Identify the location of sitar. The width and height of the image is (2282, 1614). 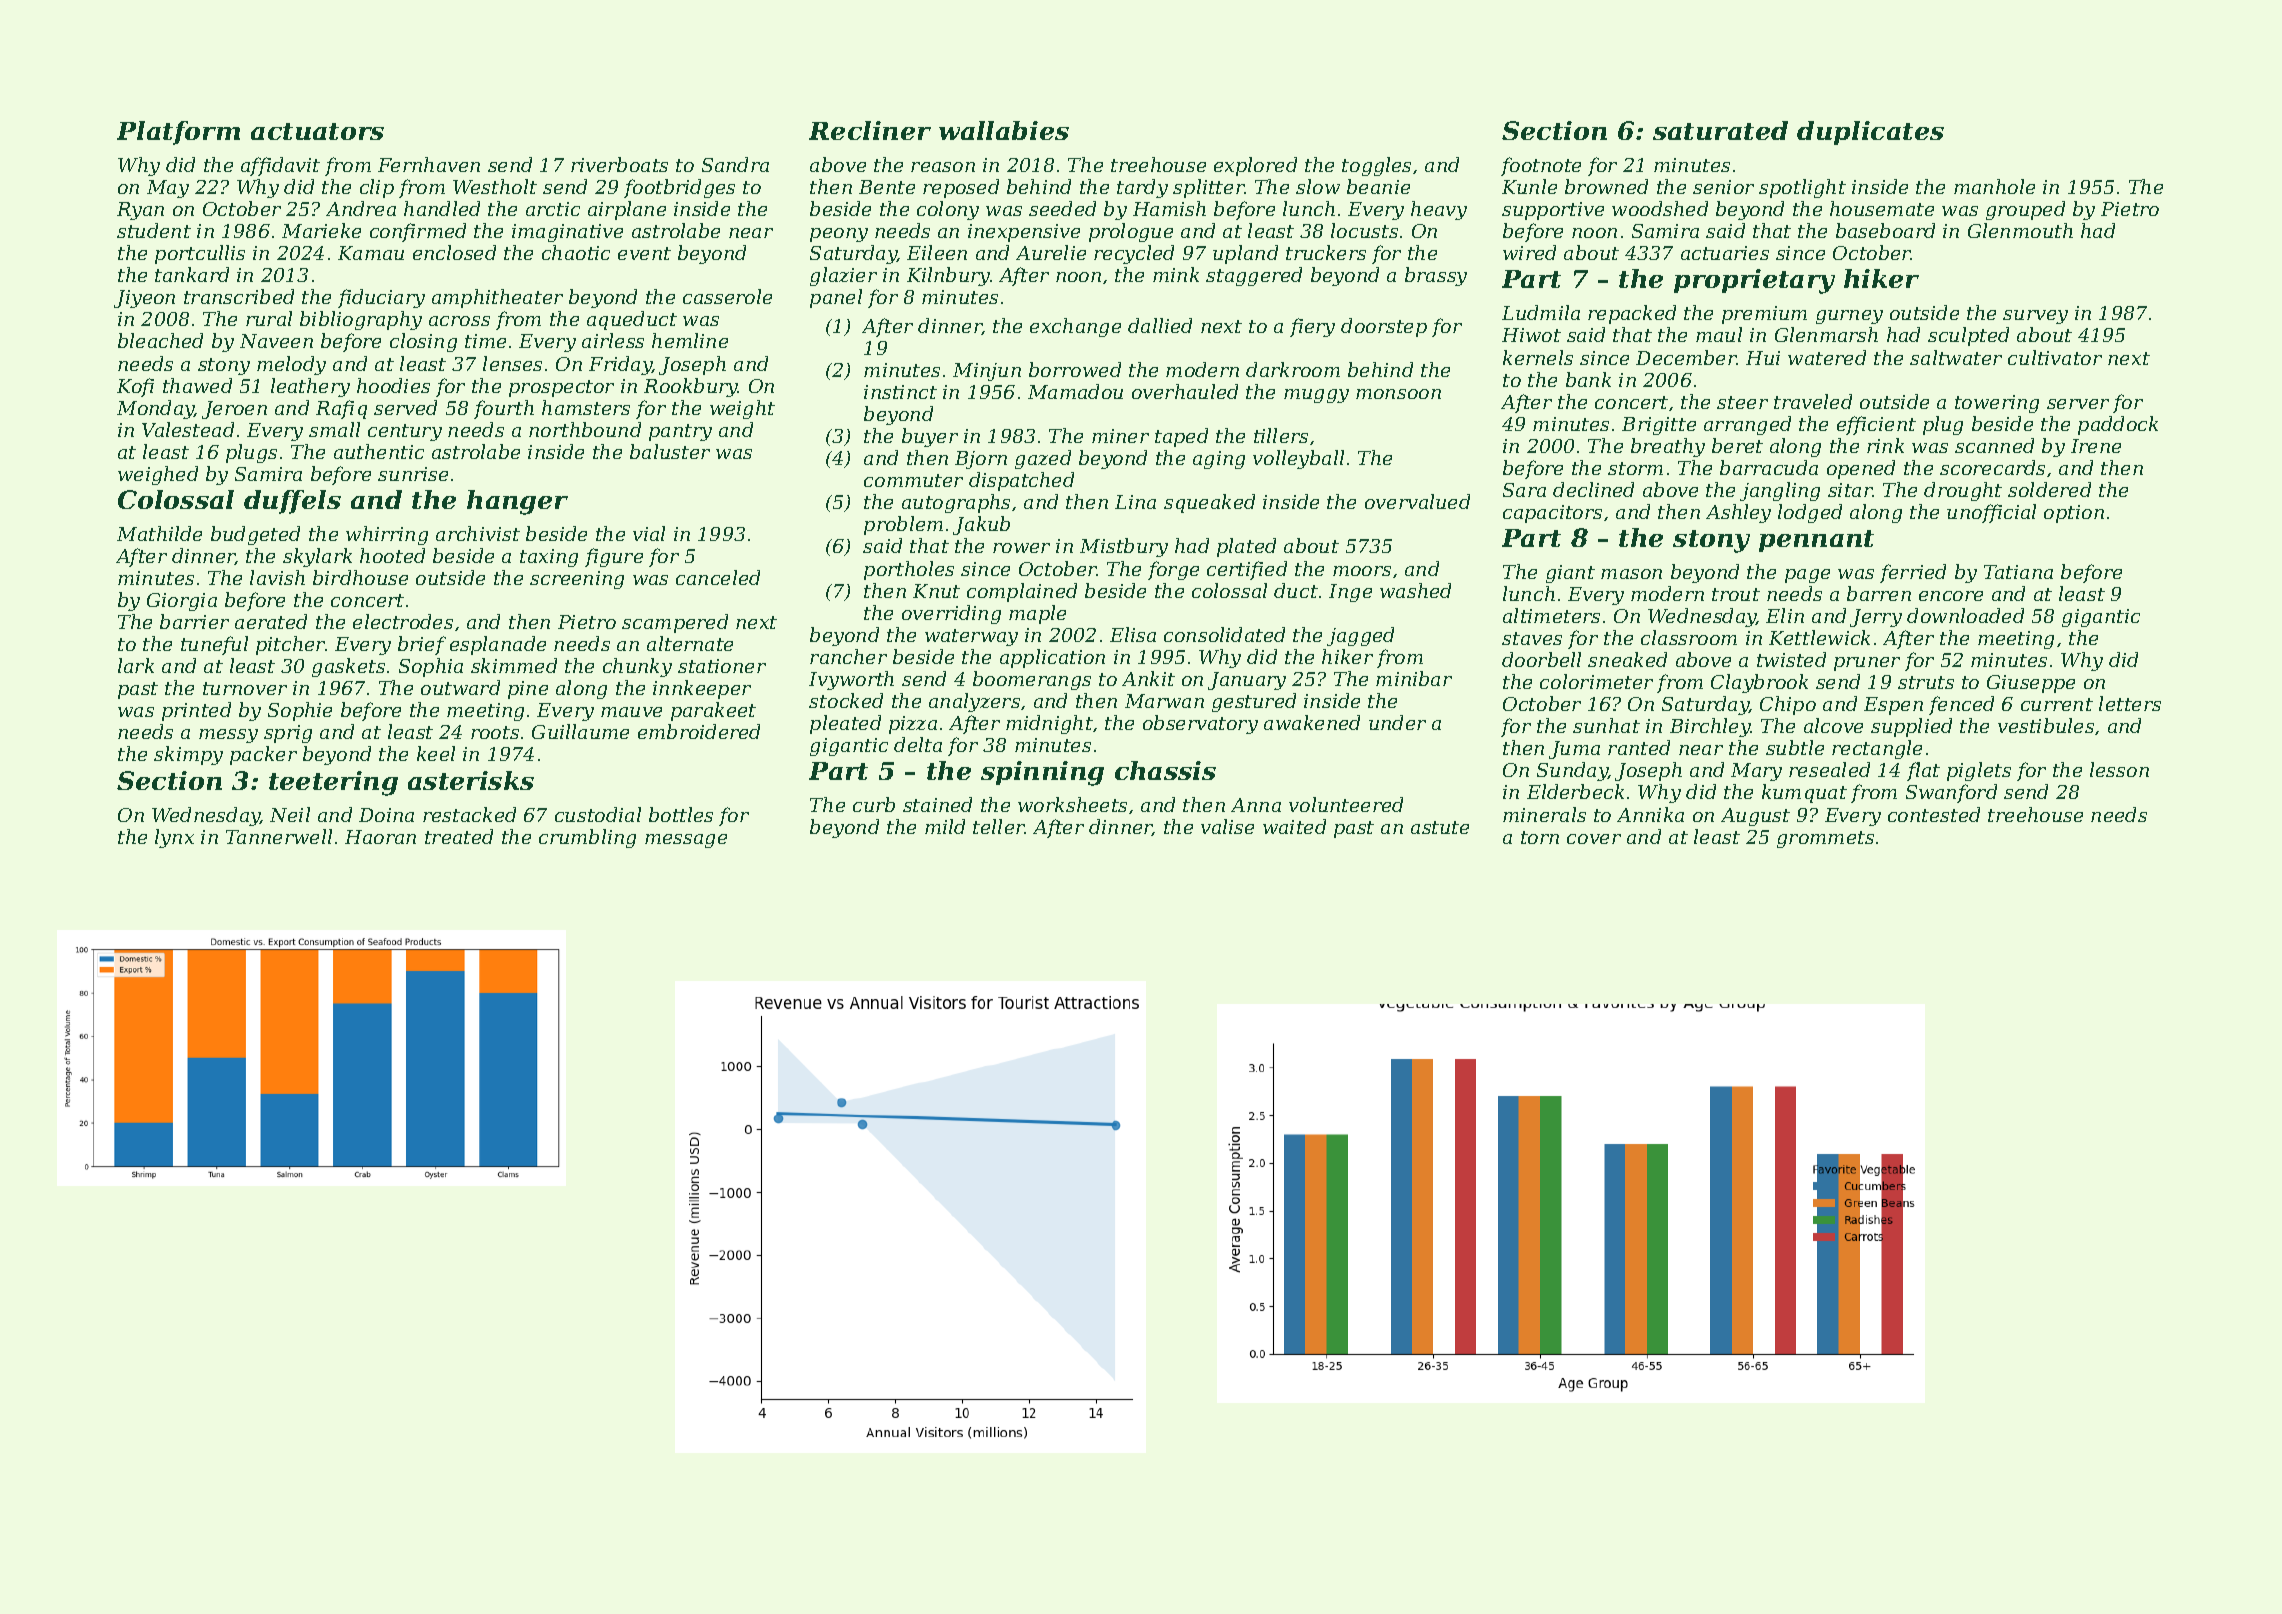
(1850, 490).
